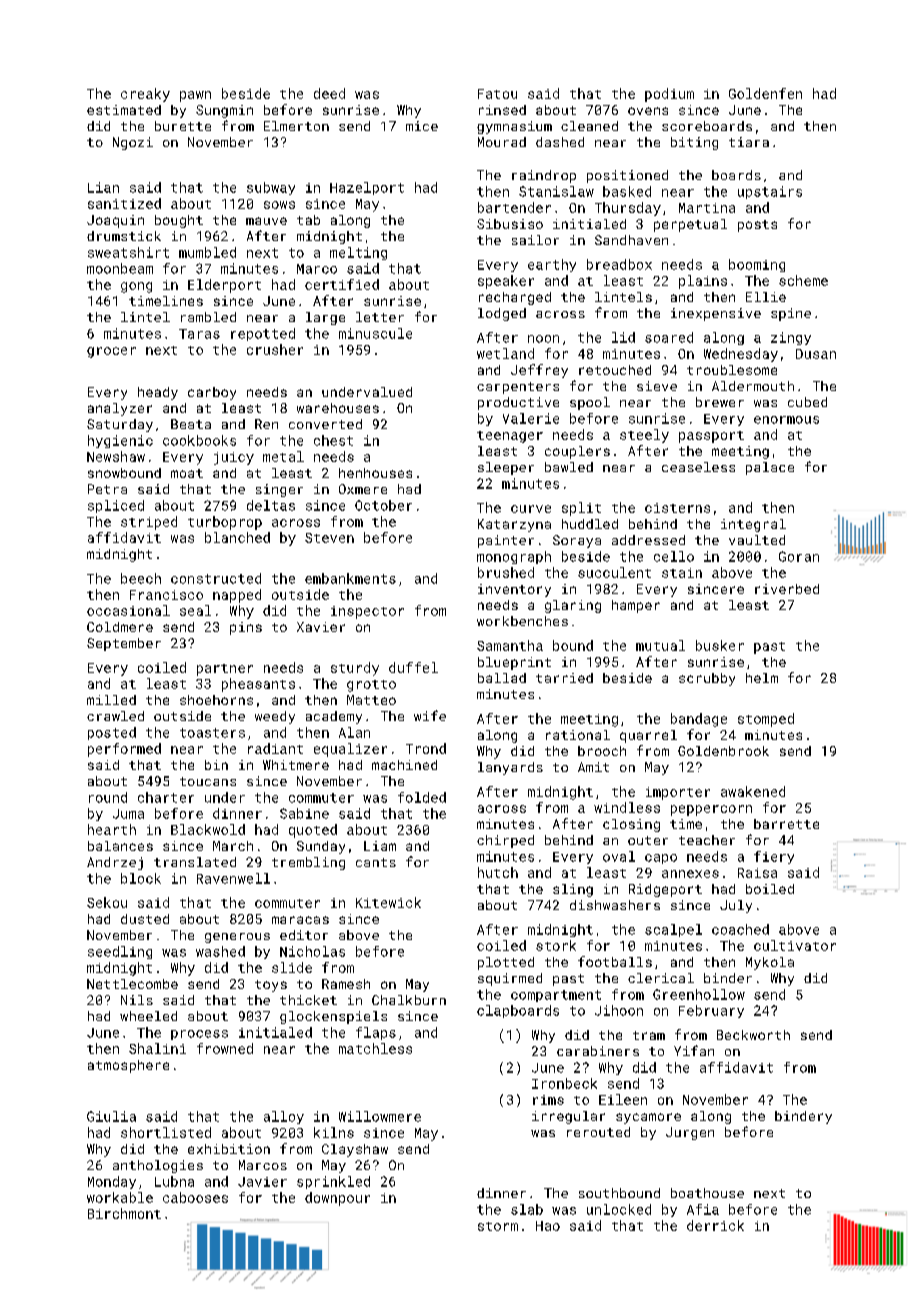  I want to click on hearth, so click(112, 829).
